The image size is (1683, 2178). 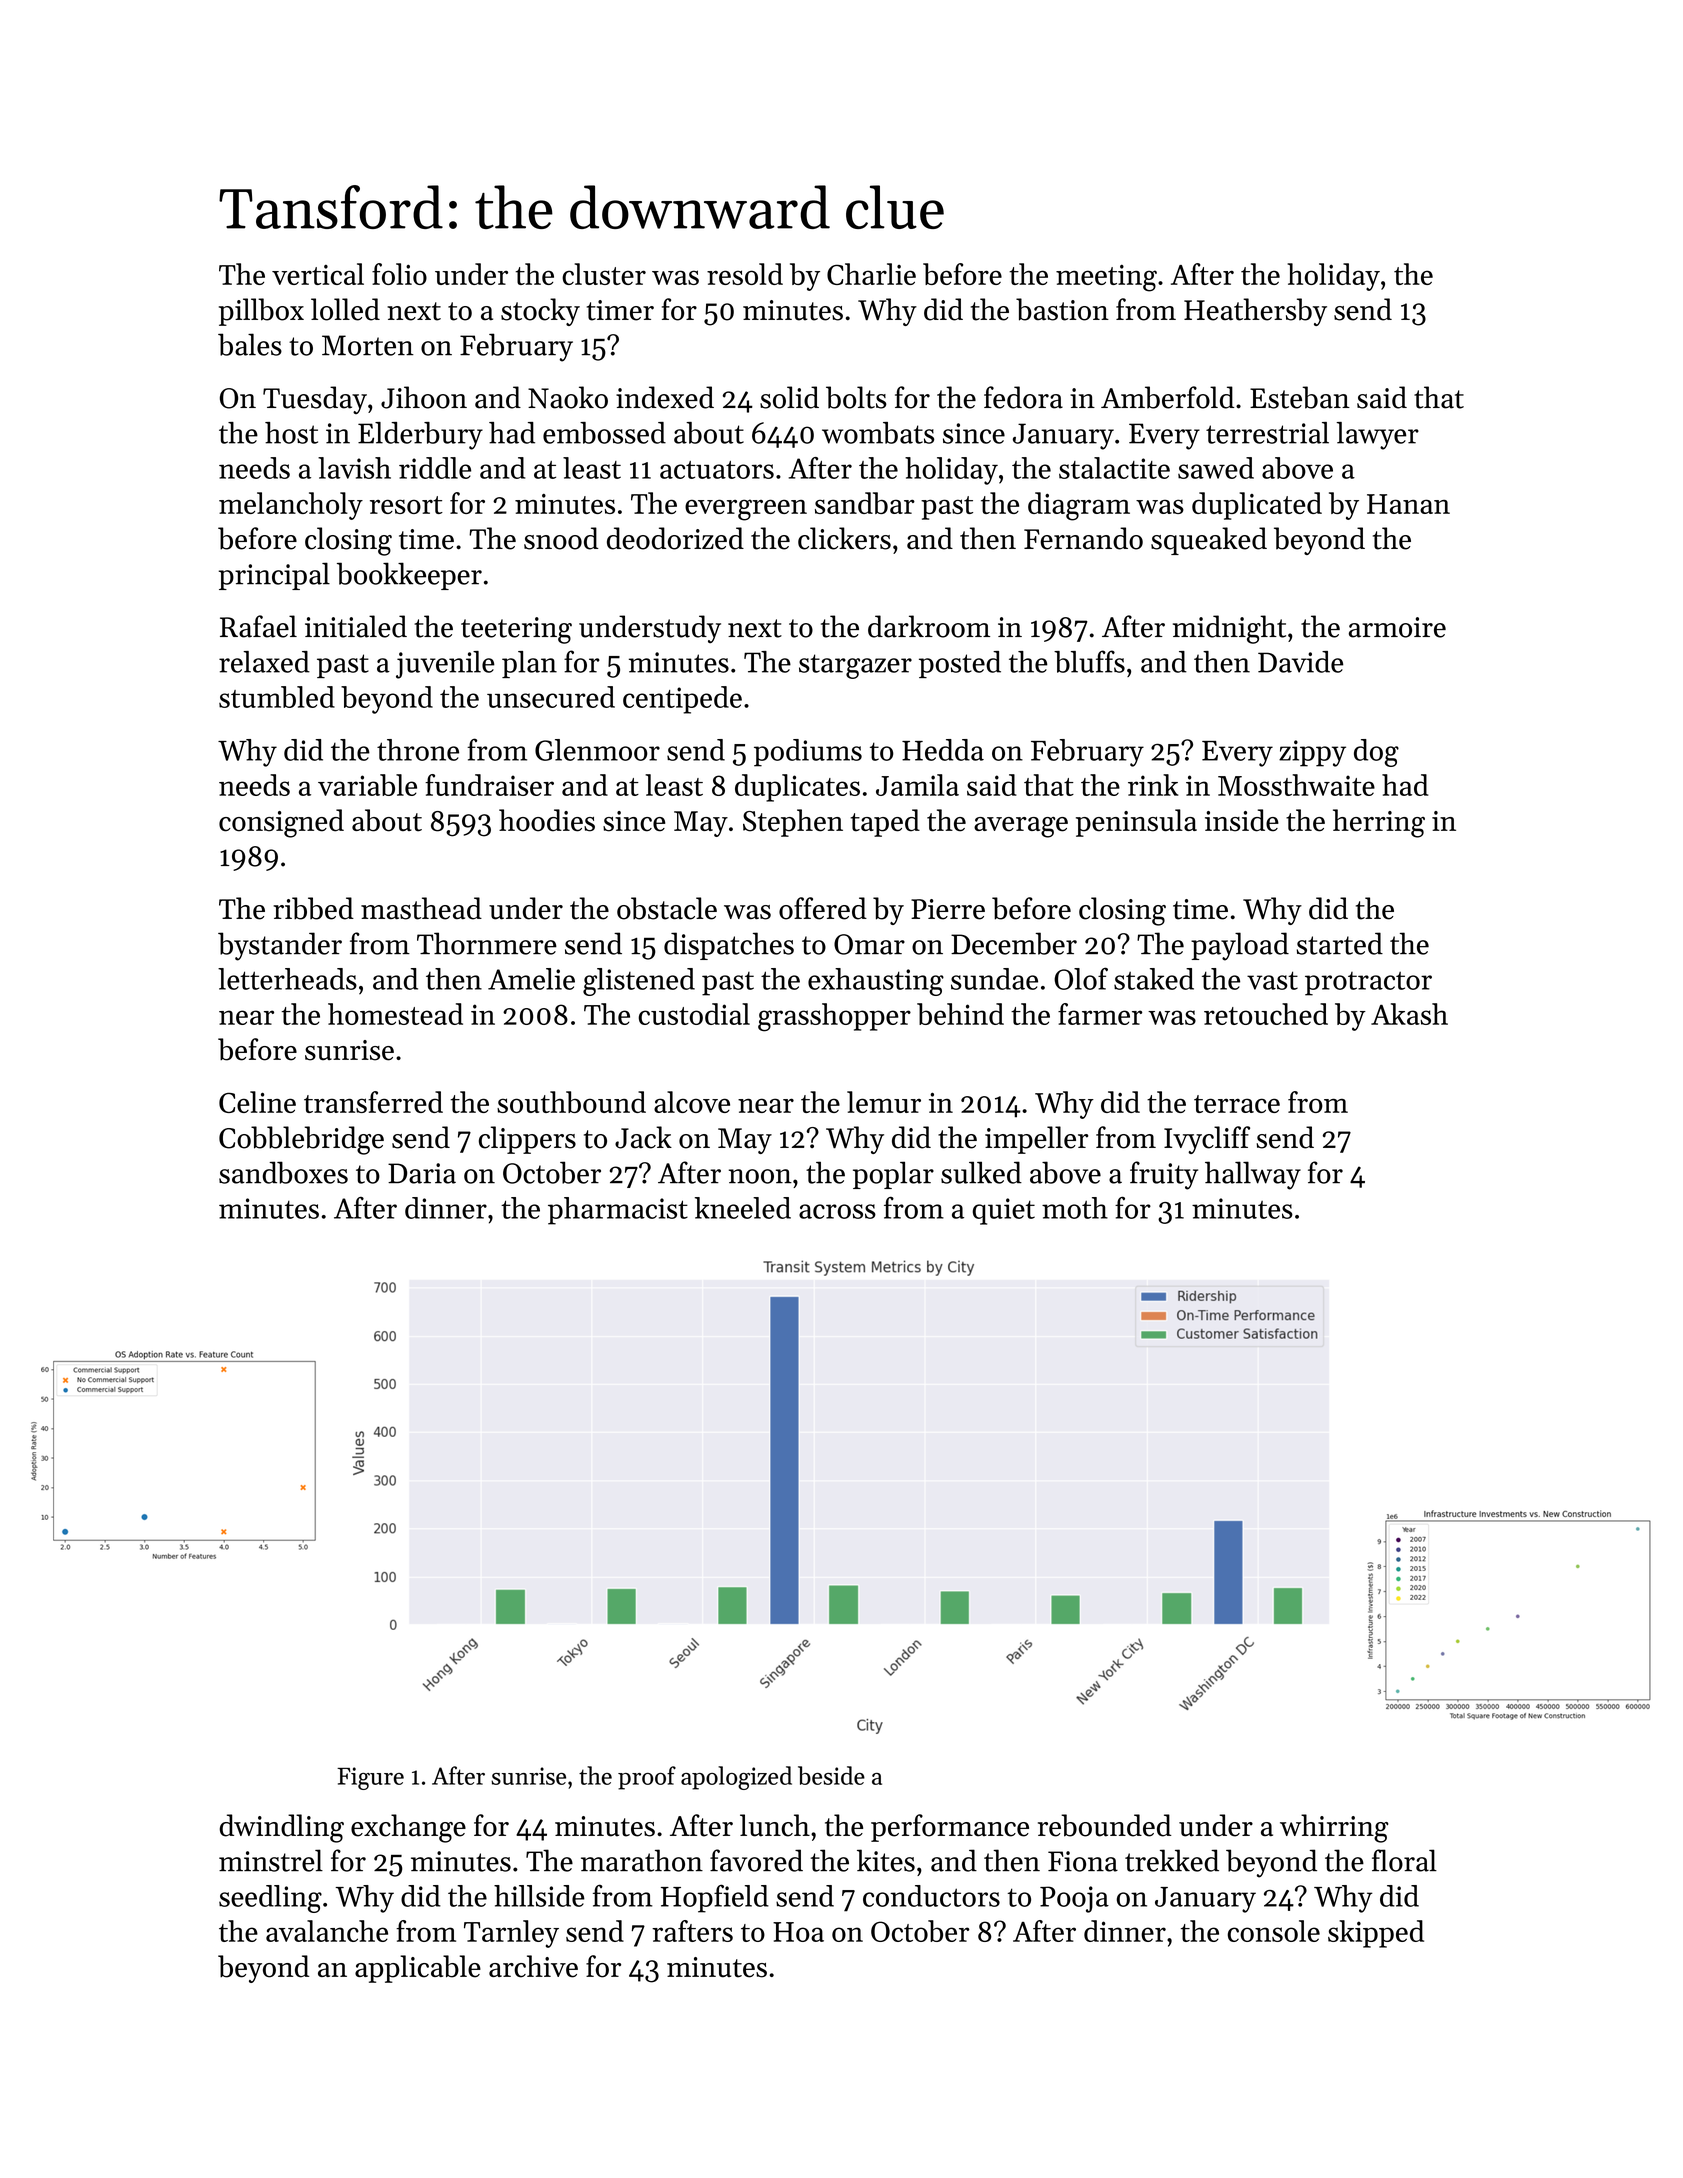 I want to click on pharmacist, so click(x=618, y=1211).
